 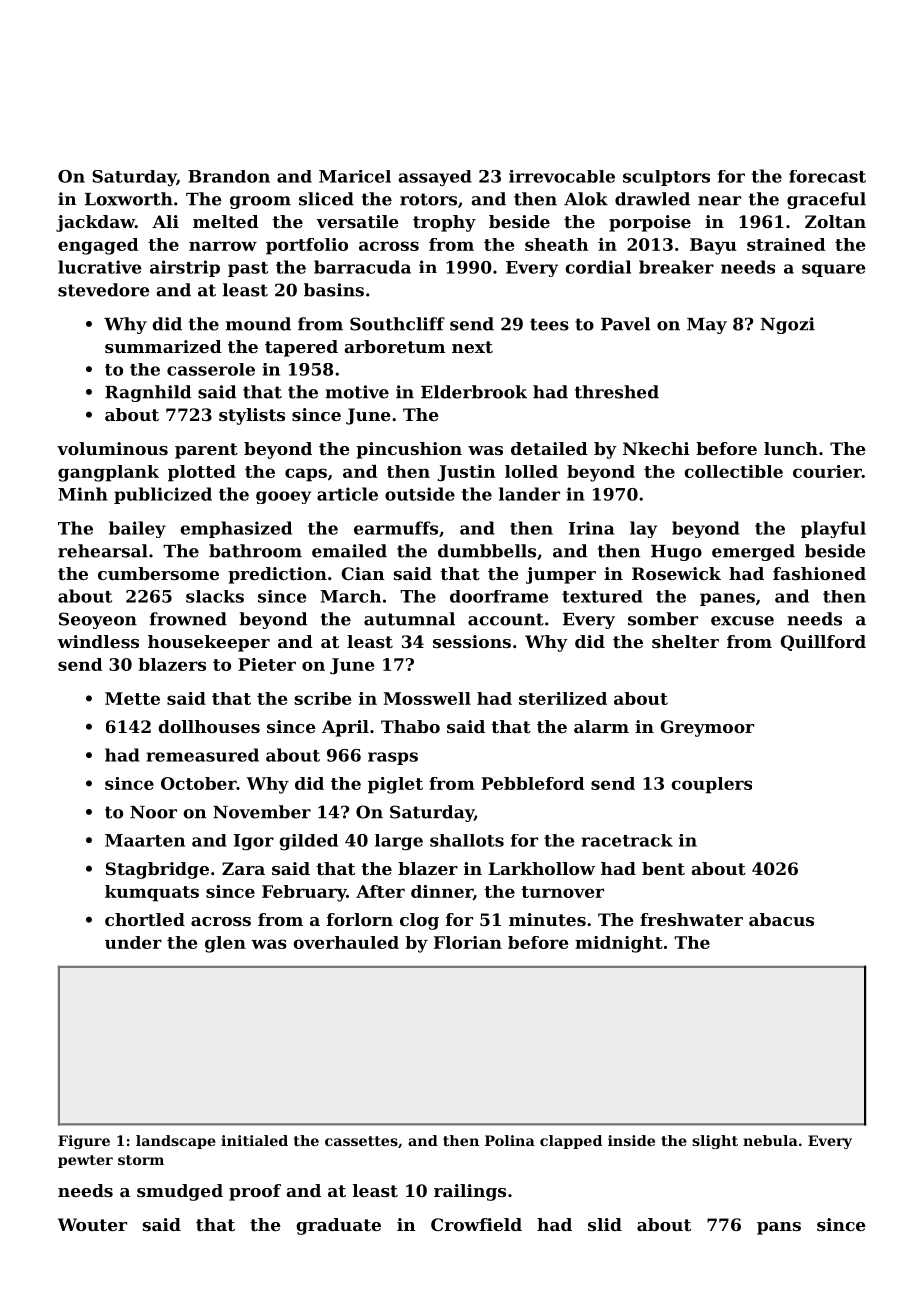 What do you see at coordinates (252, 416) in the image?
I see `stylists` at bounding box center [252, 416].
